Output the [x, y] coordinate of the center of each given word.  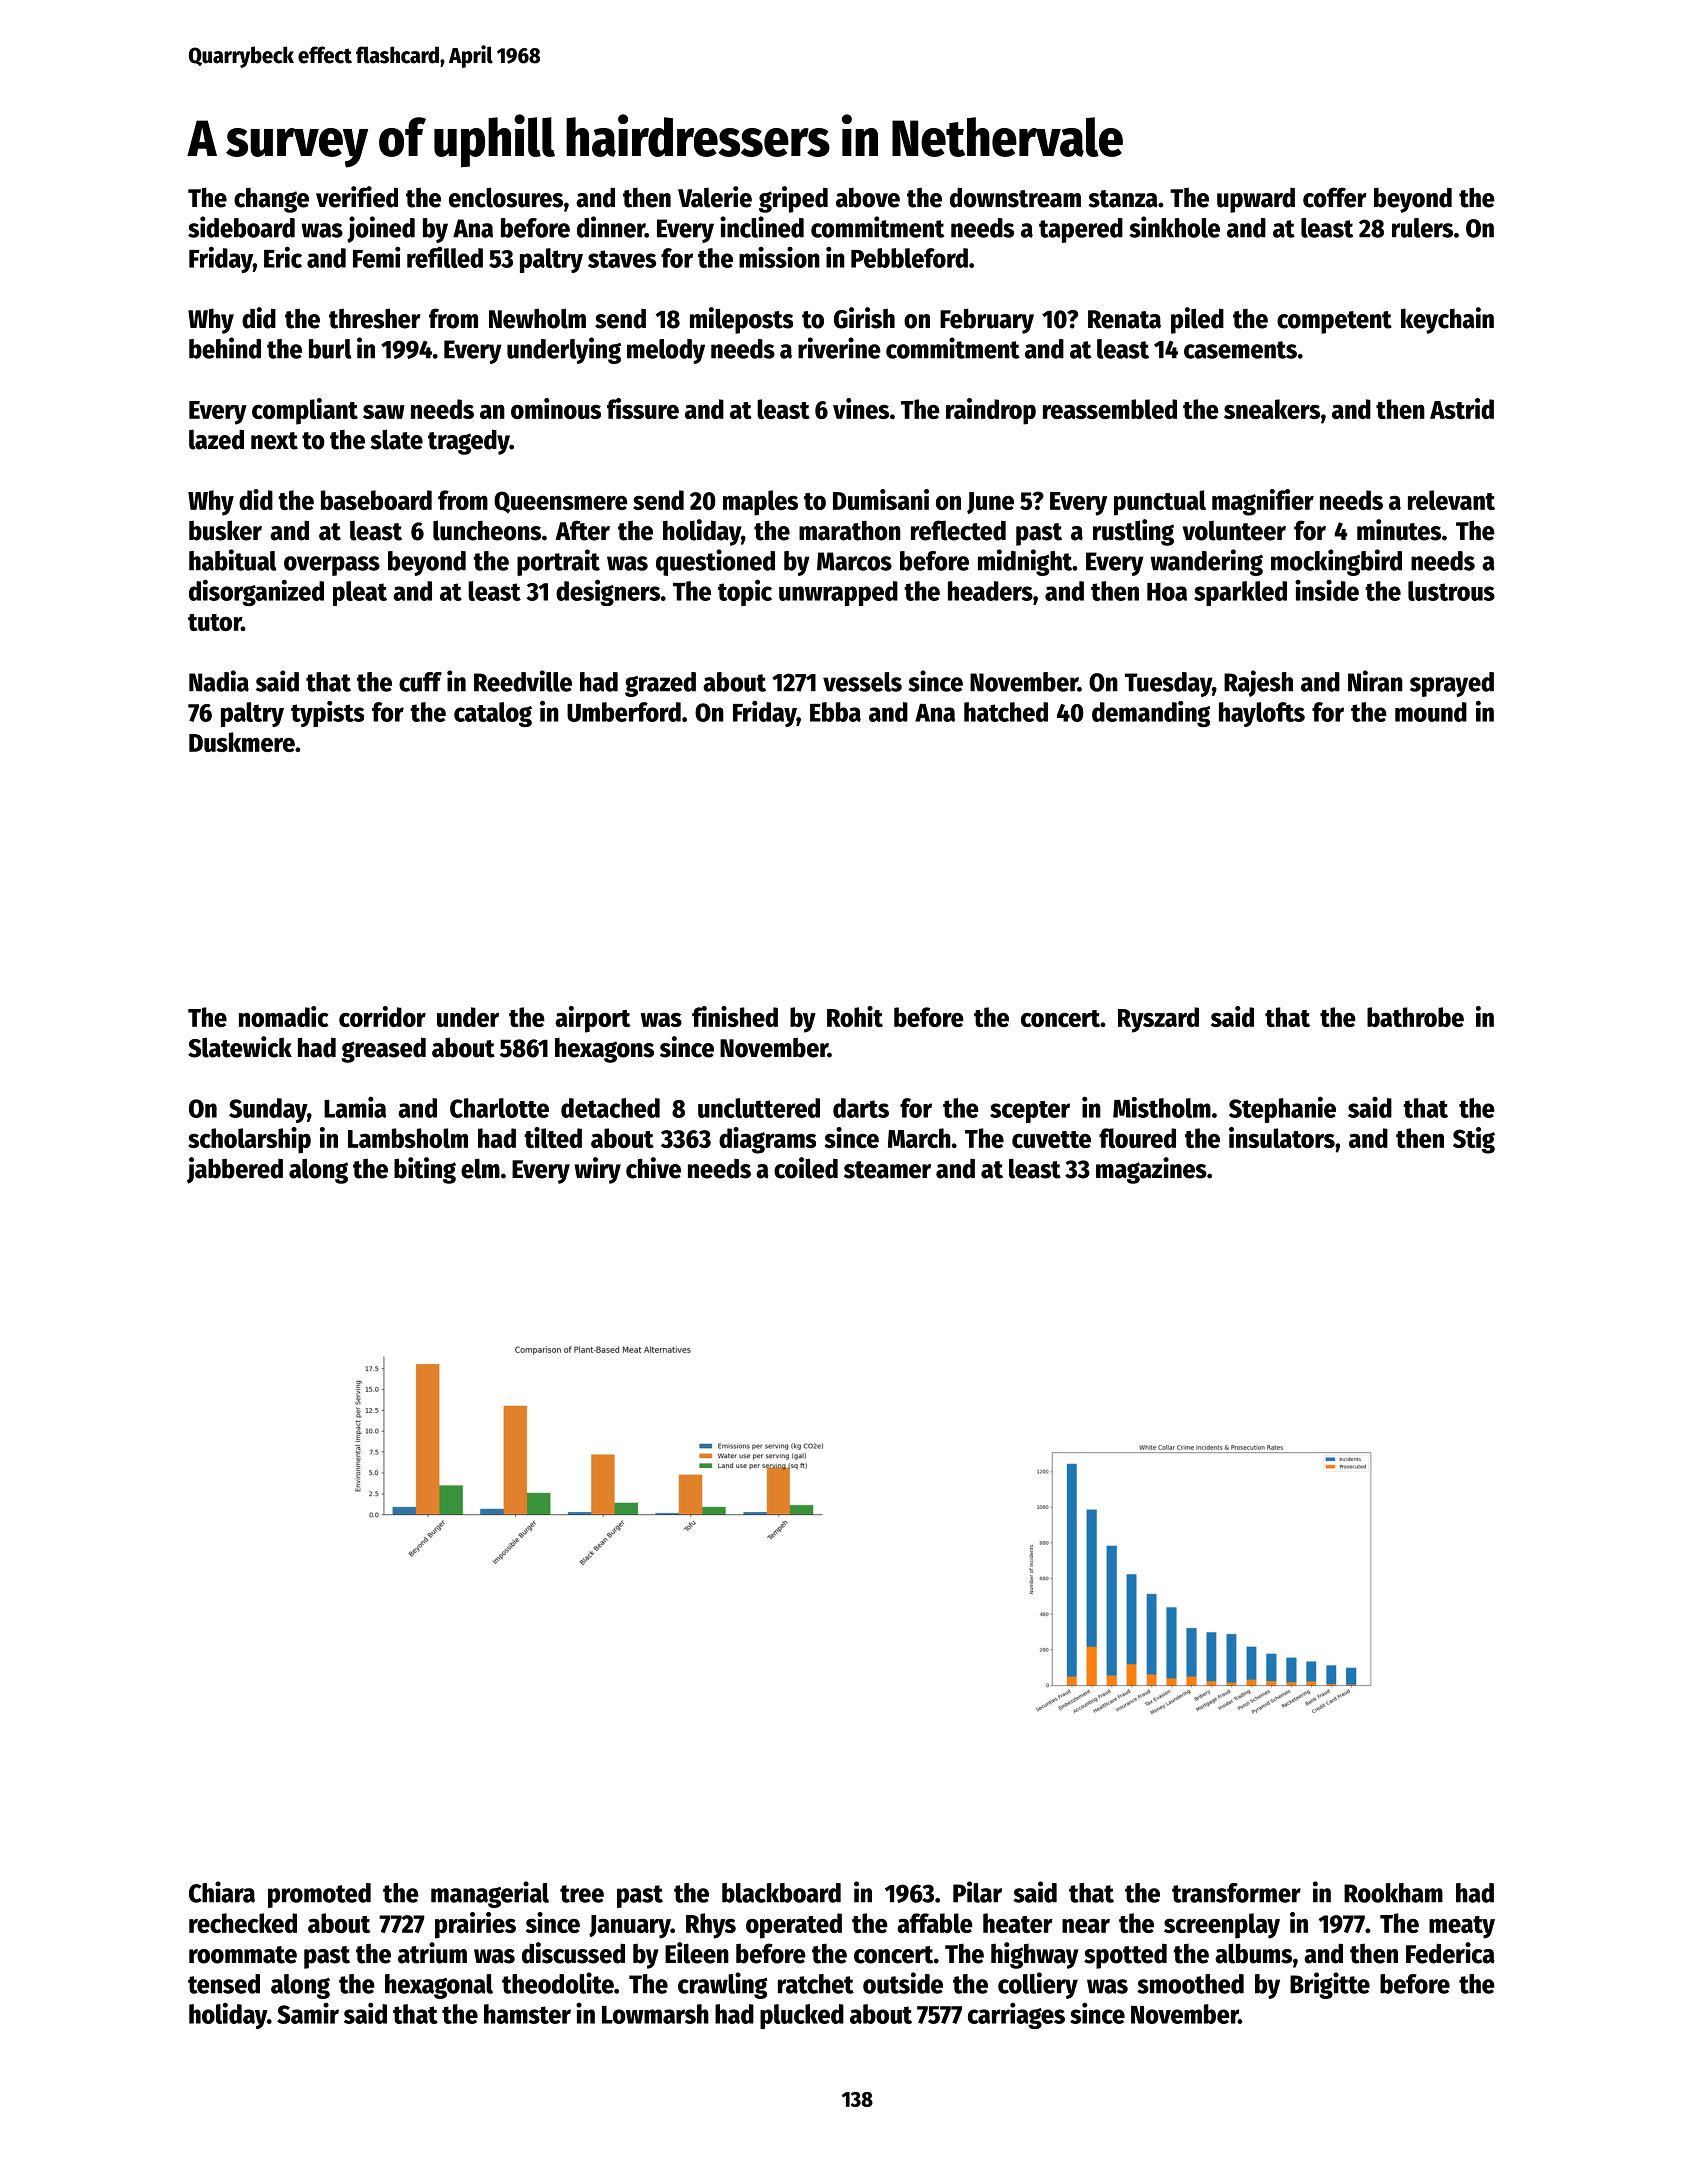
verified [357, 197]
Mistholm [1162, 1107]
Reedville [523, 681]
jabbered [235, 1170]
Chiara [222, 1892]
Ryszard [1158, 1020]
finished [735, 1016]
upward [1256, 200]
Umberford [624, 712]
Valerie [715, 197]
